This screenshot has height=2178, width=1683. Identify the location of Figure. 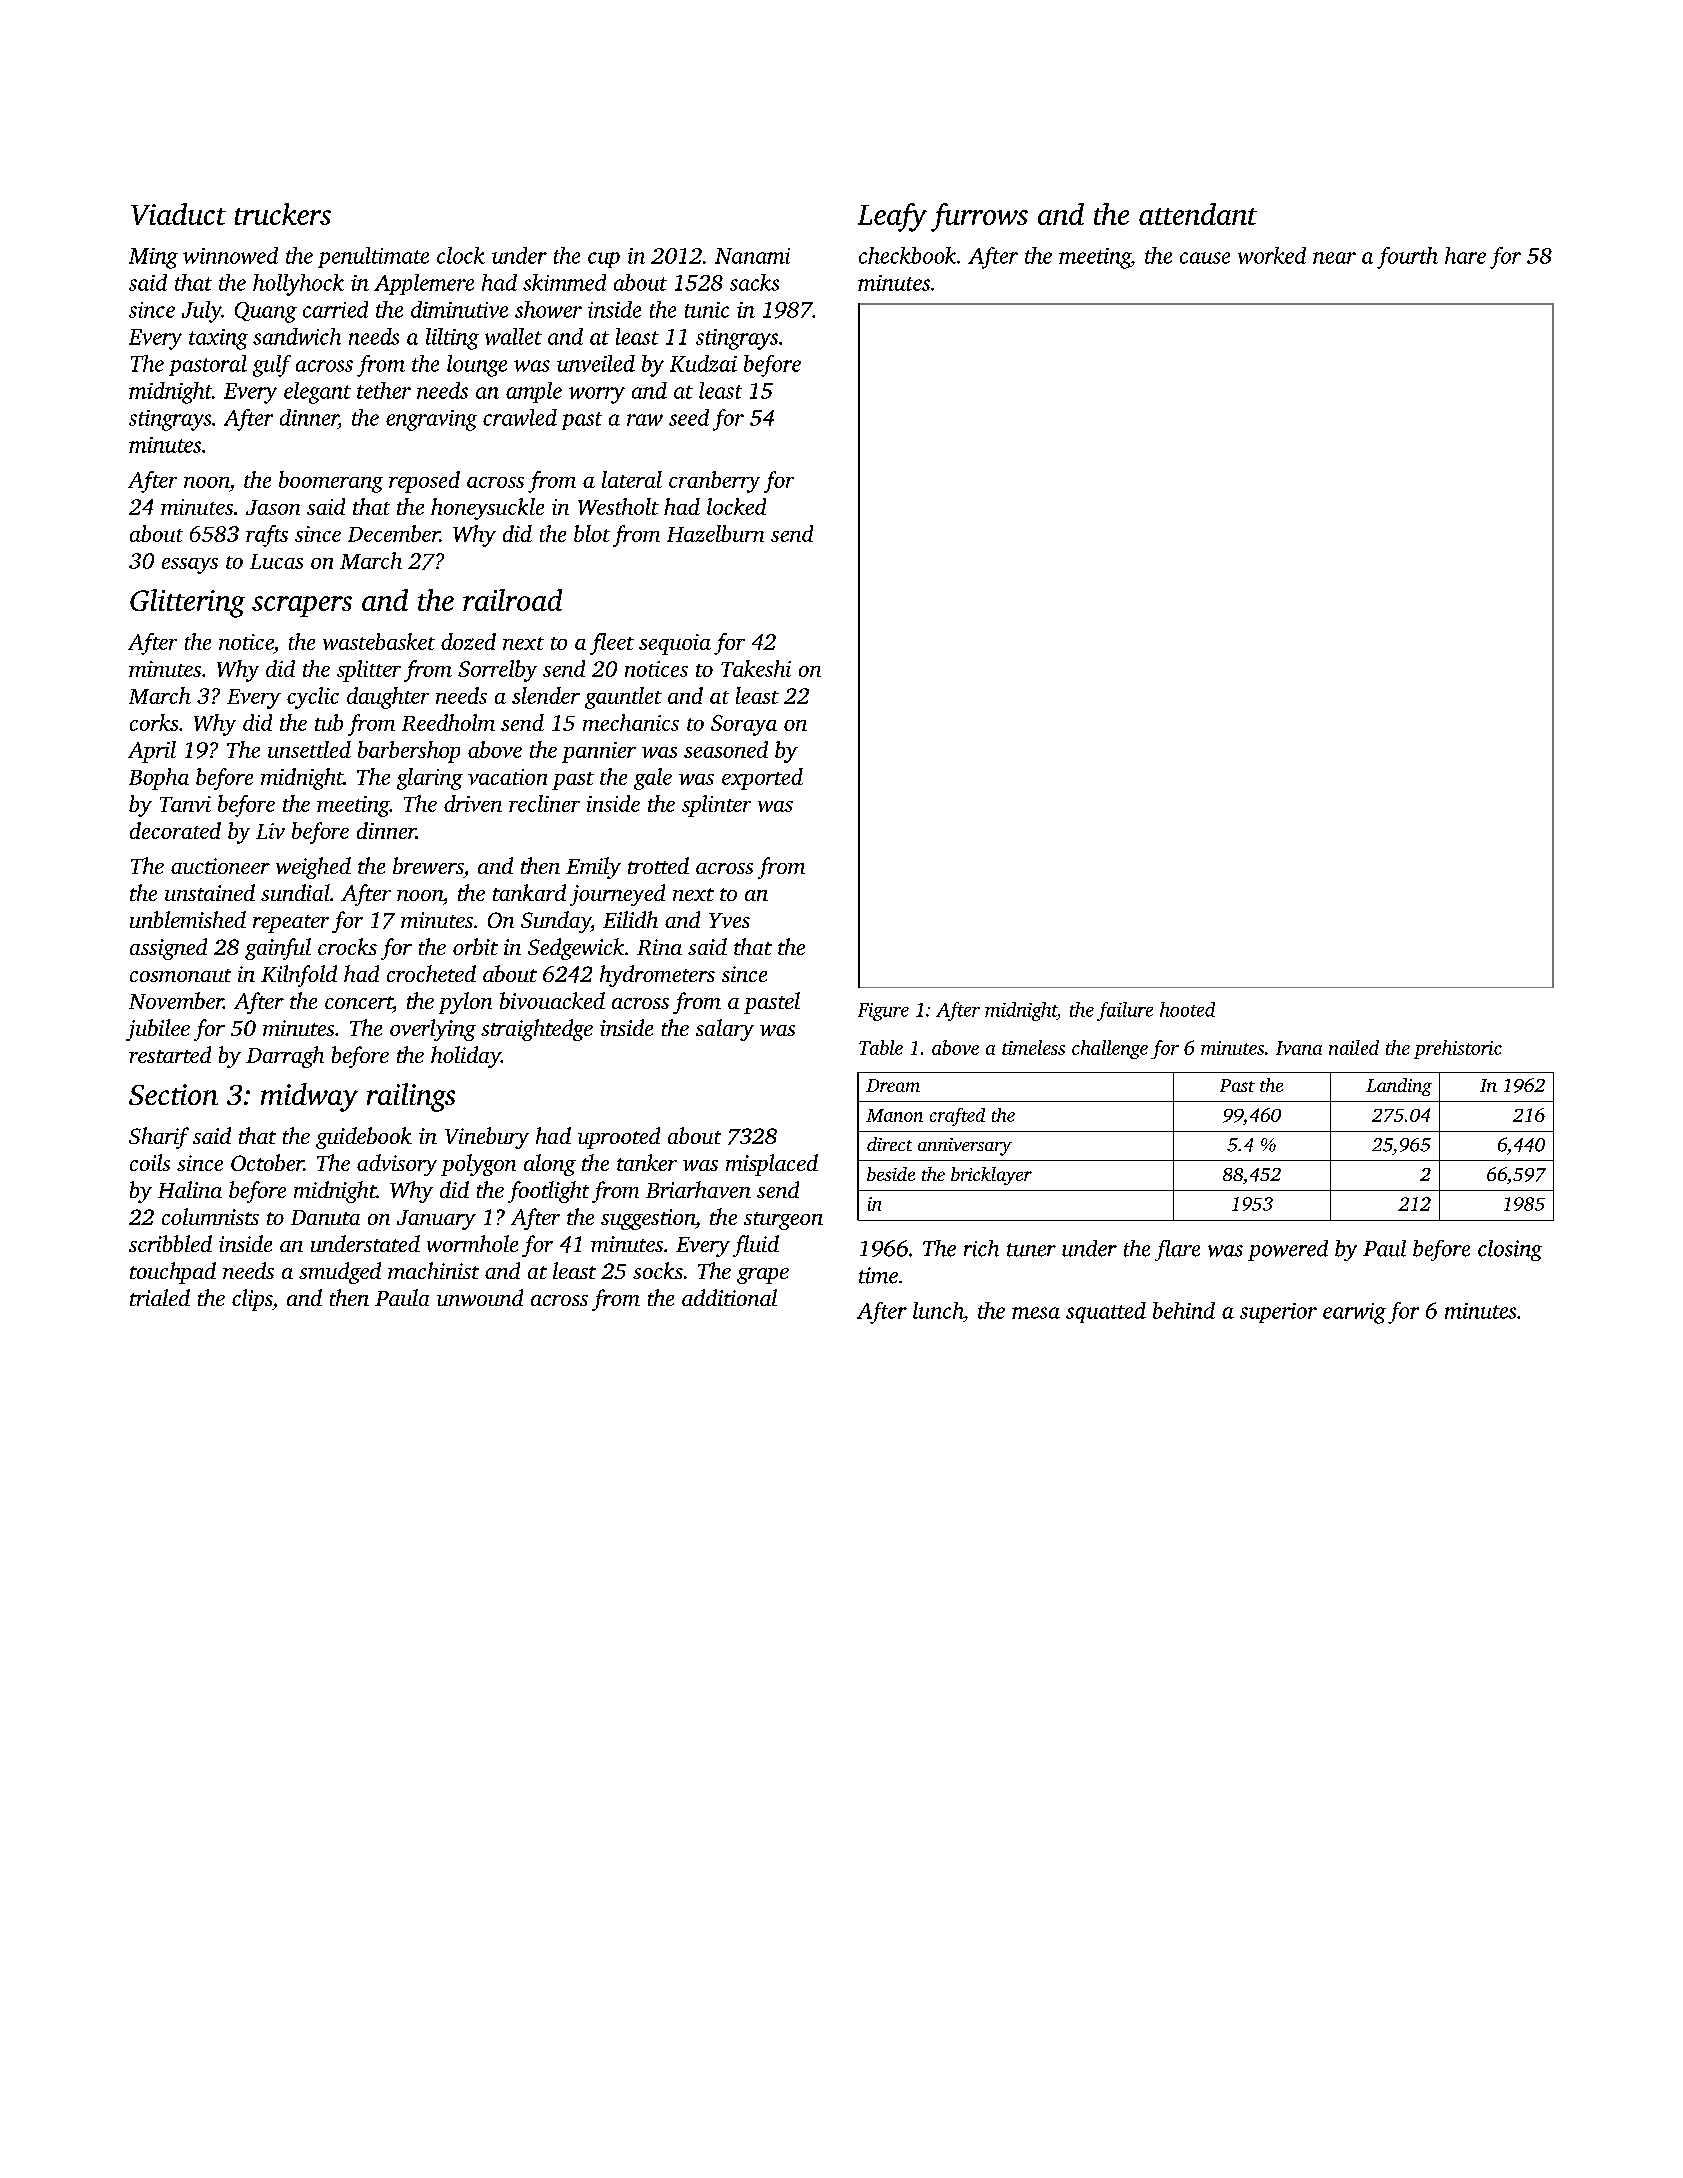
(883, 1012).
